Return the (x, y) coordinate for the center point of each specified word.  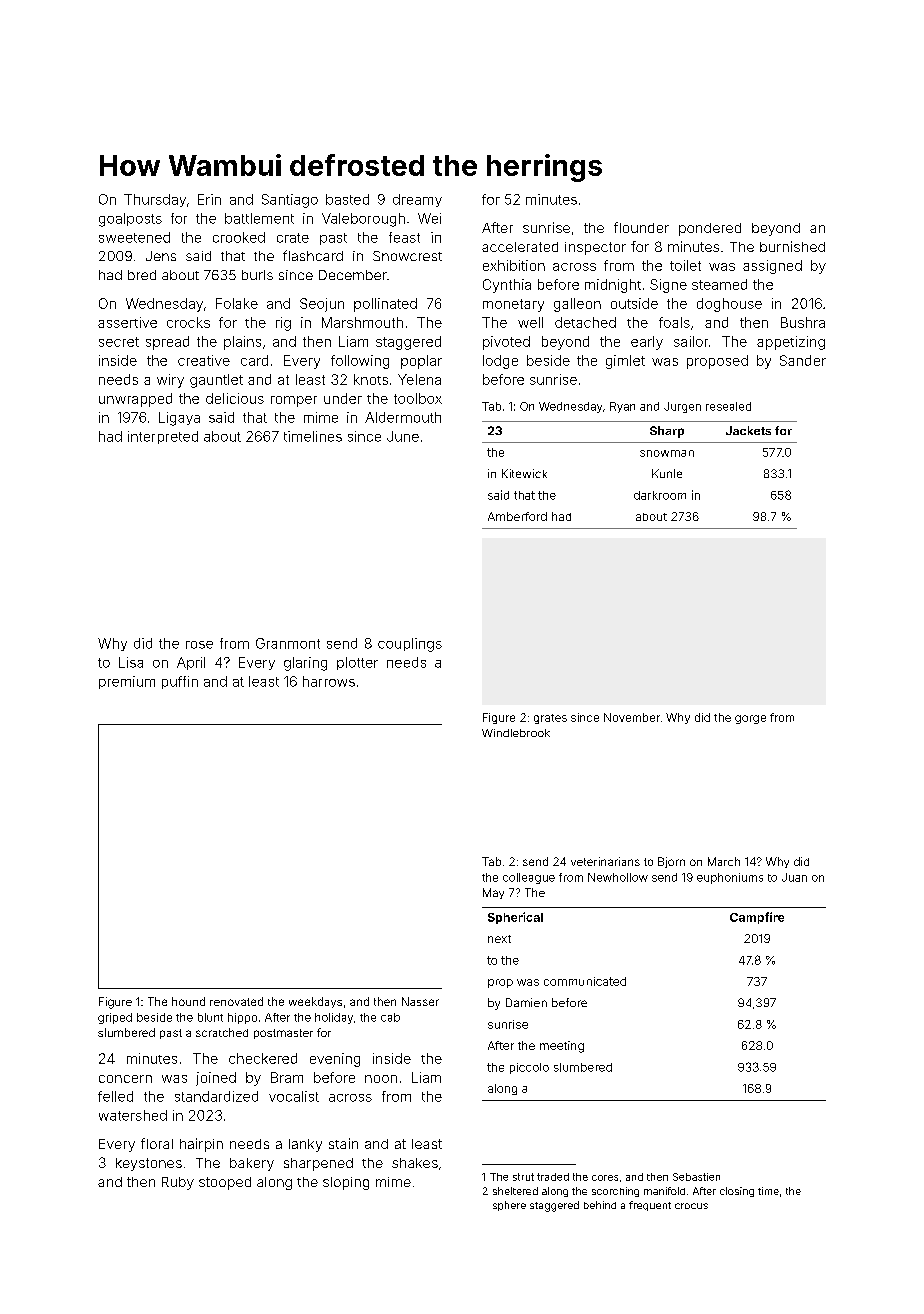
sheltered (515, 1191)
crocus (691, 1206)
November (632, 717)
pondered (710, 229)
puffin (180, 682)
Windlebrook (516, 733)
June (403, 436)
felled (115, 1096)
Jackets (748, 430)
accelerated (520, 247)
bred (142, 275)
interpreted (163, 437)
